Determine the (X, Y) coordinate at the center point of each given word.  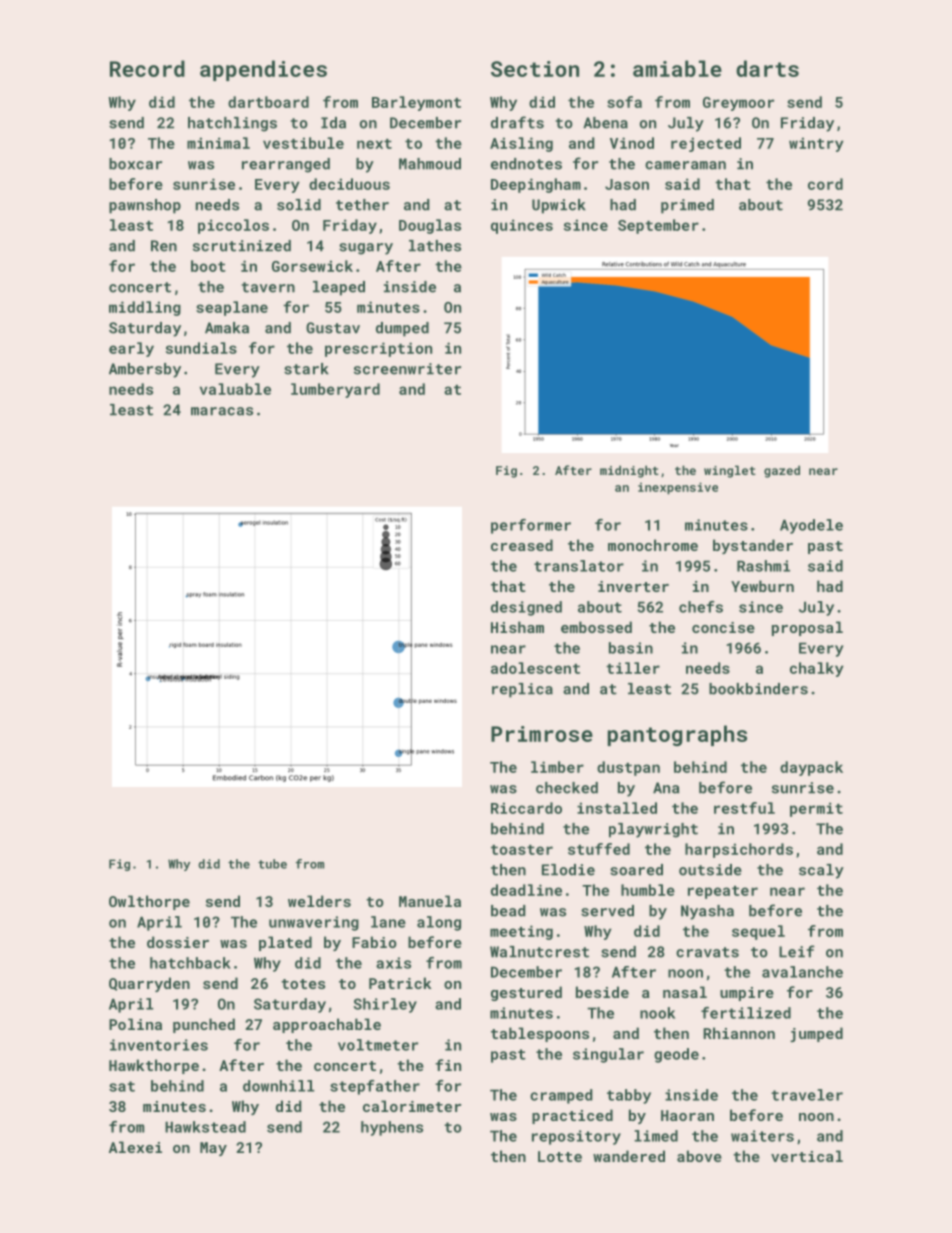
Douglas (430, 226)
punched (204, 1025)
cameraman (685, 165)
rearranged (286, 165)
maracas (222, 411)
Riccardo (526, 808)
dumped (402, 329)
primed (687, 206)
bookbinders (758, 689)
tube (272, 864)
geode (676, 1055)
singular (608, 1055)
